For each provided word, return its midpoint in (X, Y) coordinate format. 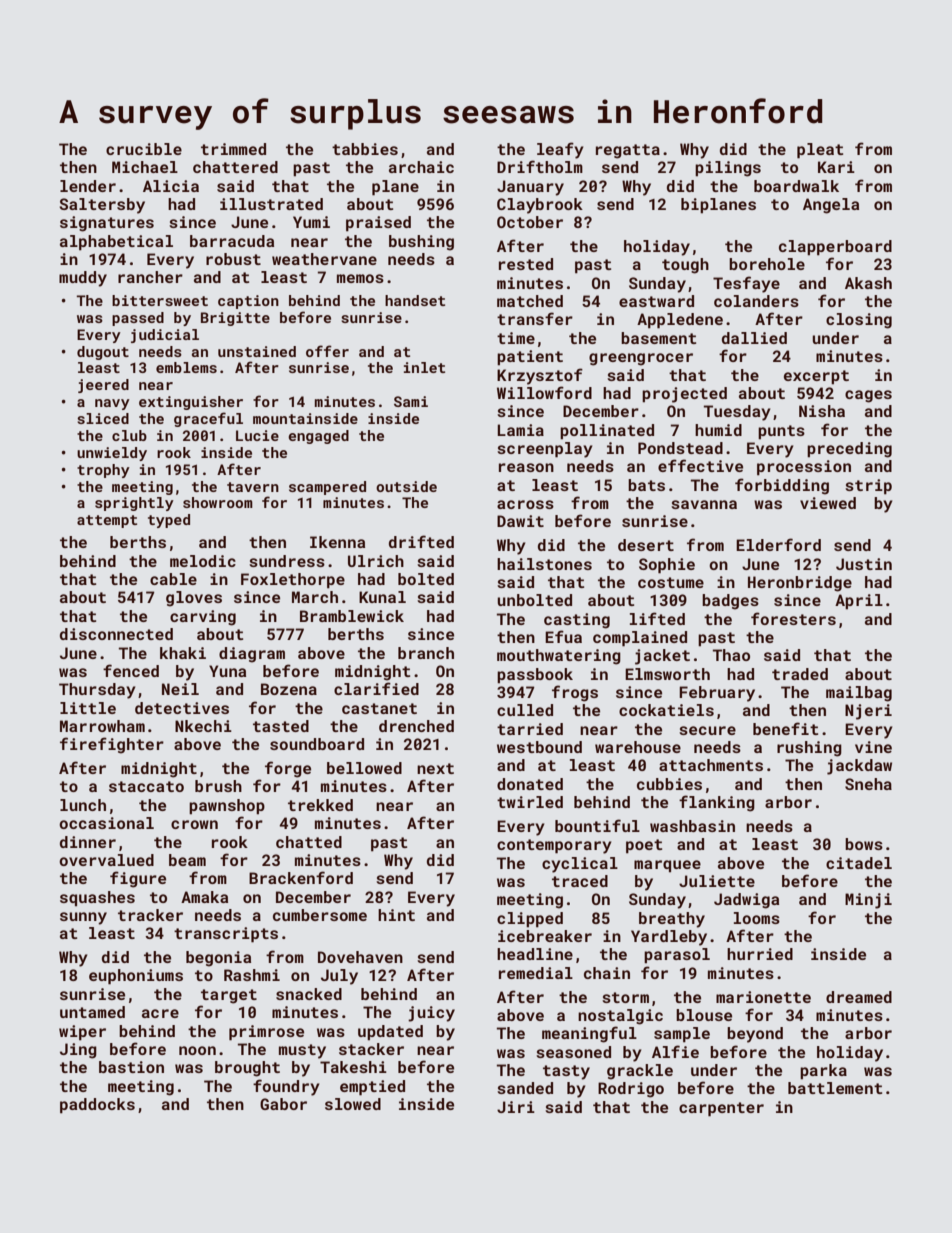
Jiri (516, 1107)
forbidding (782, 486)
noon (197, 1050)
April (859, 602)
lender (88, 186)
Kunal (382, 597)
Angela (831, 206)
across (525, 504)
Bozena (289, 689)
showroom (218, 502)
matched (530, 301)
